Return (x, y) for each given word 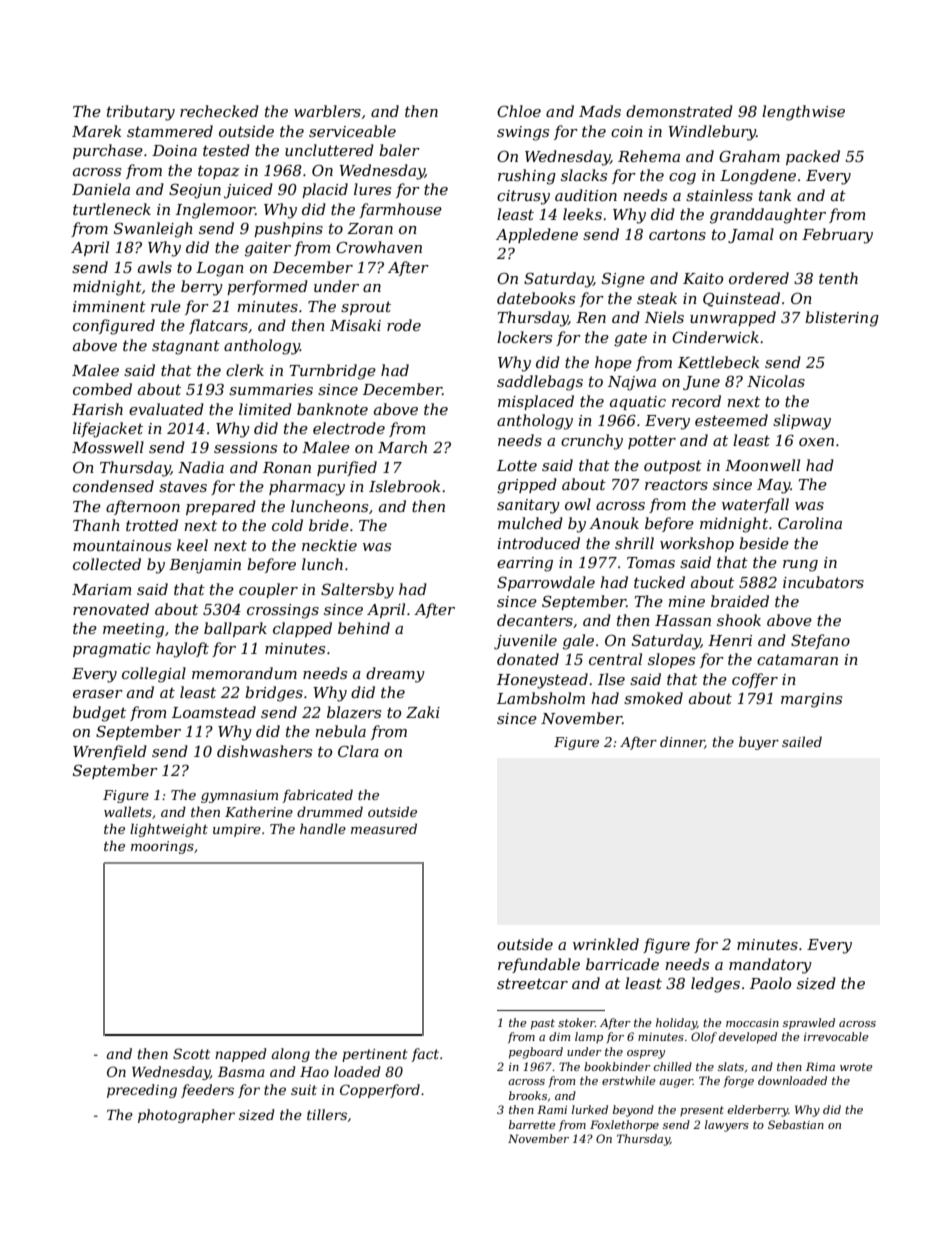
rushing (527, 177)
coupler (268, 590)
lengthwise (803, 113)
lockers (524, 337)
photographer (186, 1116)
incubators (823, 582)
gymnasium (239, 796)
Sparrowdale (546, 583)
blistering (842, 319)
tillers (327, 1114)
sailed (802, 741)
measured (384, 828)
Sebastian (796, 1124)
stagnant (186, 347)
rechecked (219, 111)
